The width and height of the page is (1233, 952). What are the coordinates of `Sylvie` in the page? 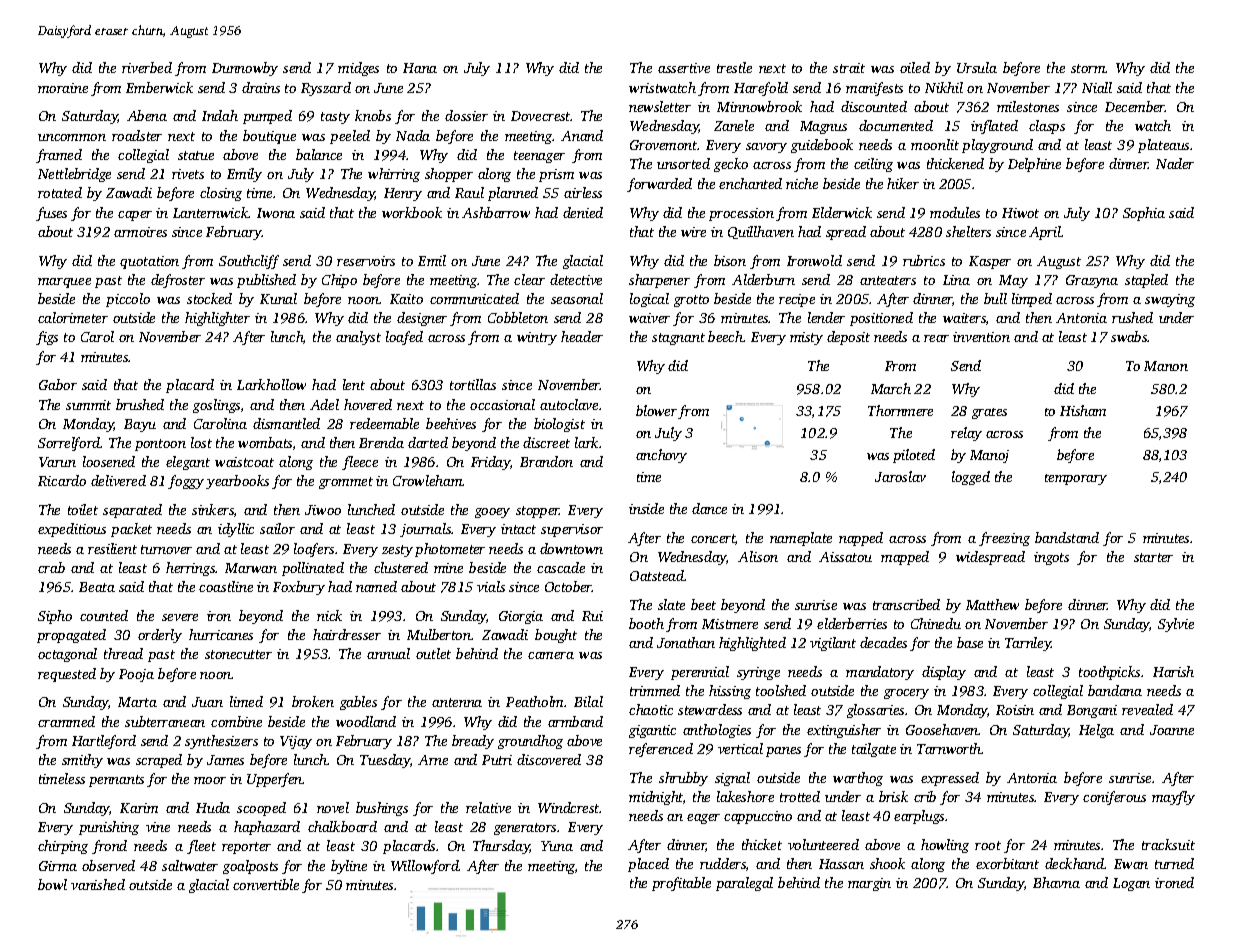 It's located at (1176, 625).
